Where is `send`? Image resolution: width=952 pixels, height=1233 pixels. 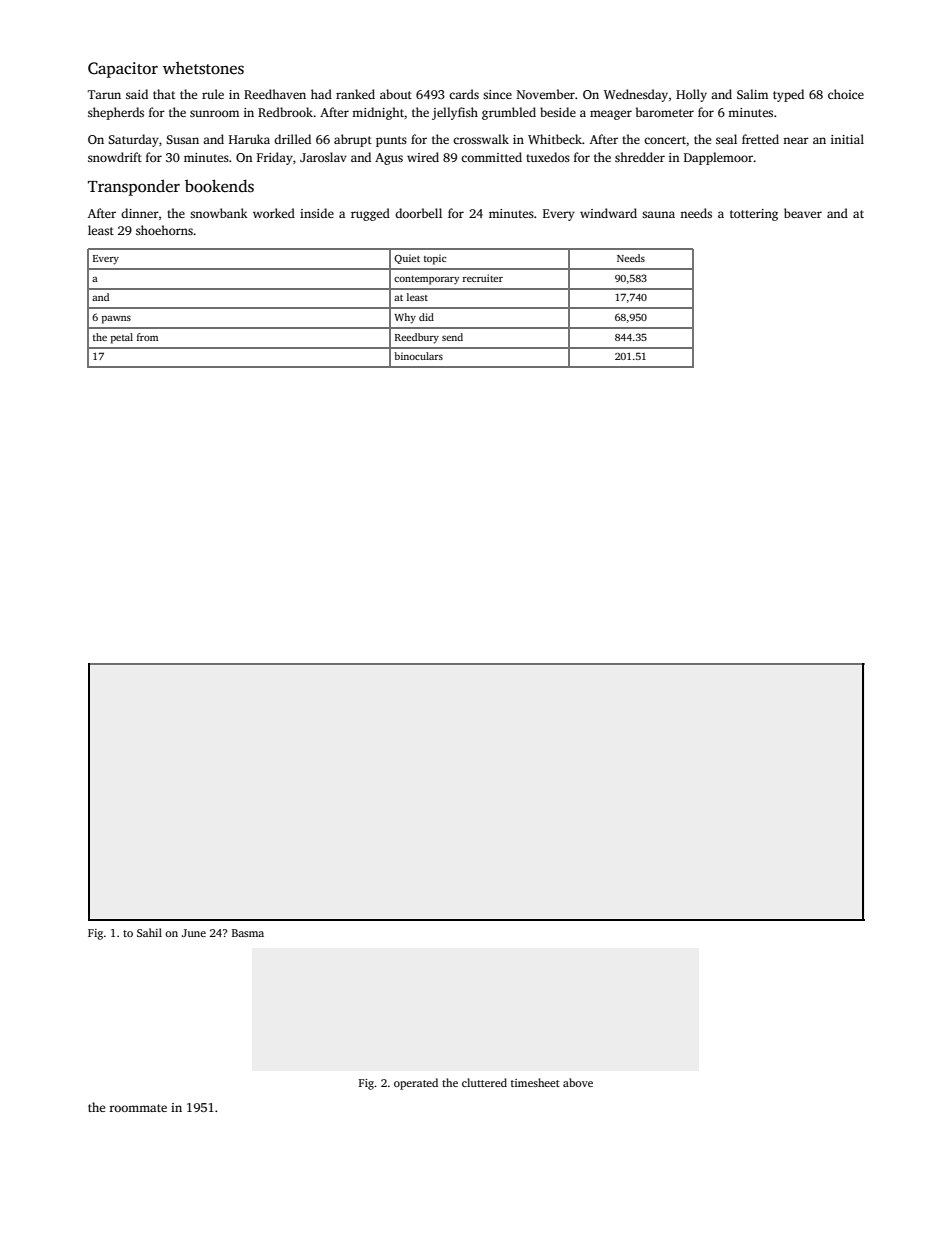 send is located at coordinates (452, 337).
